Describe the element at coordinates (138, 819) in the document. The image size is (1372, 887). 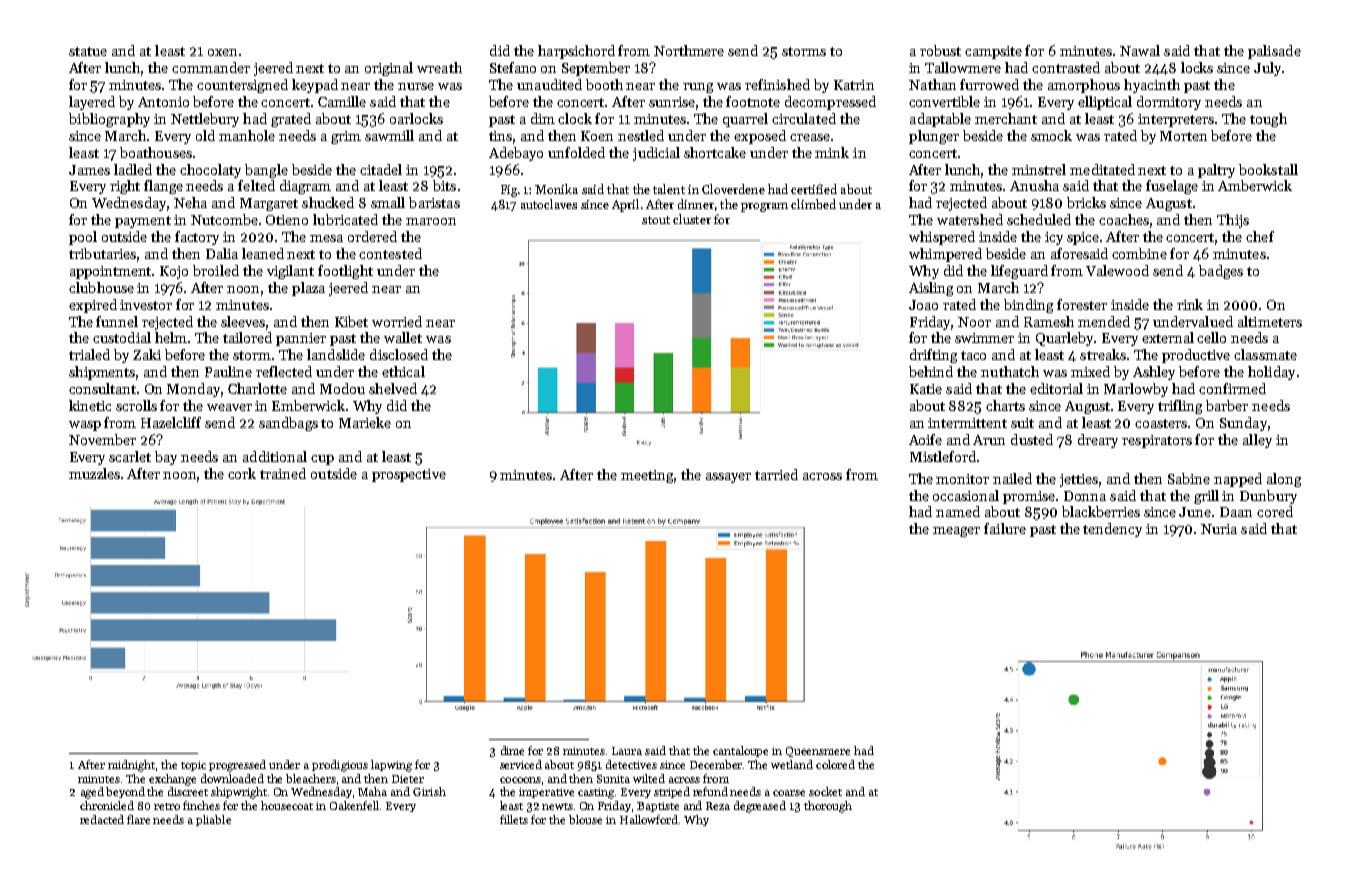
I see `flare` at that location.
